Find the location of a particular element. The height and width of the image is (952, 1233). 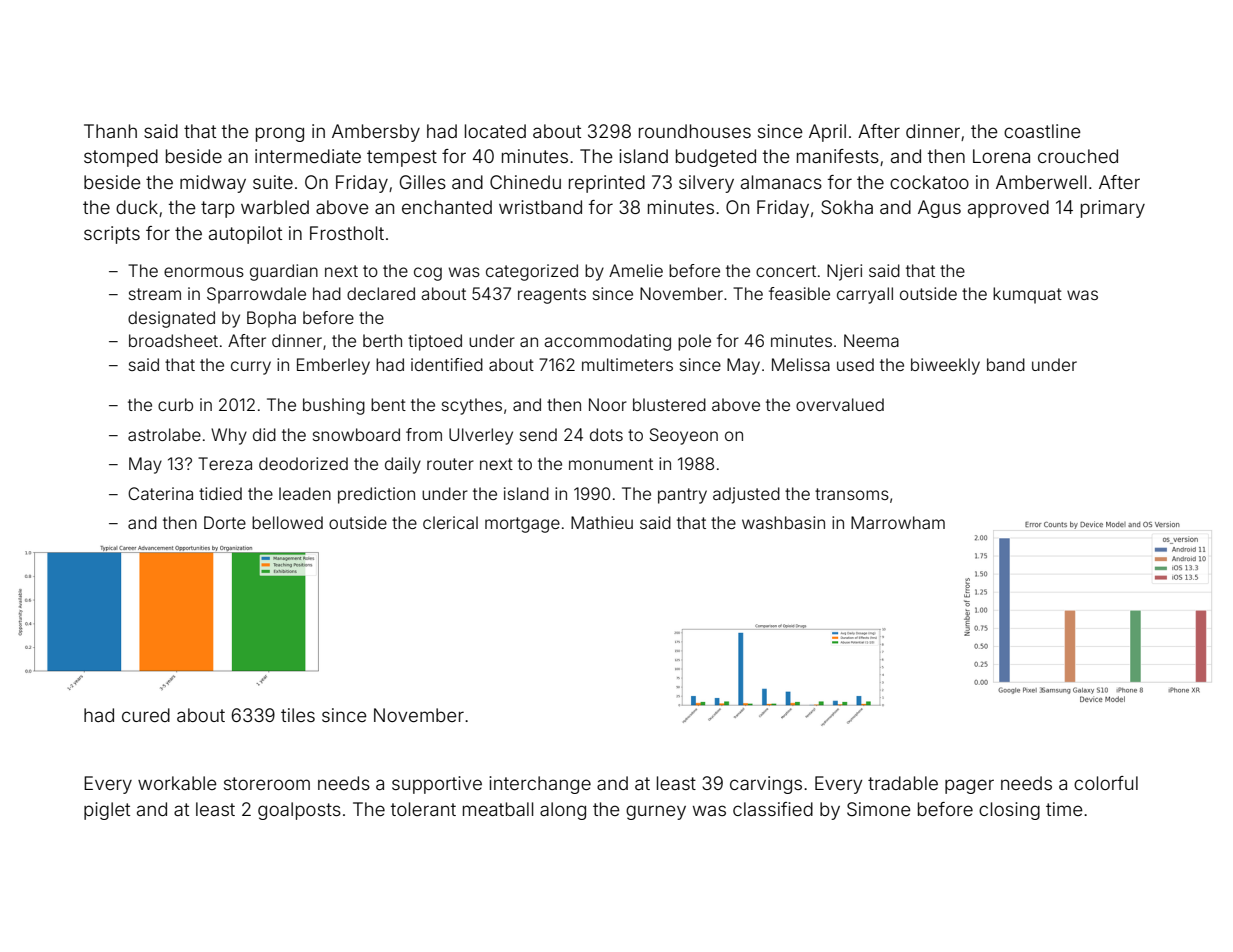

coastline is located at coordinates (1042, 131).
